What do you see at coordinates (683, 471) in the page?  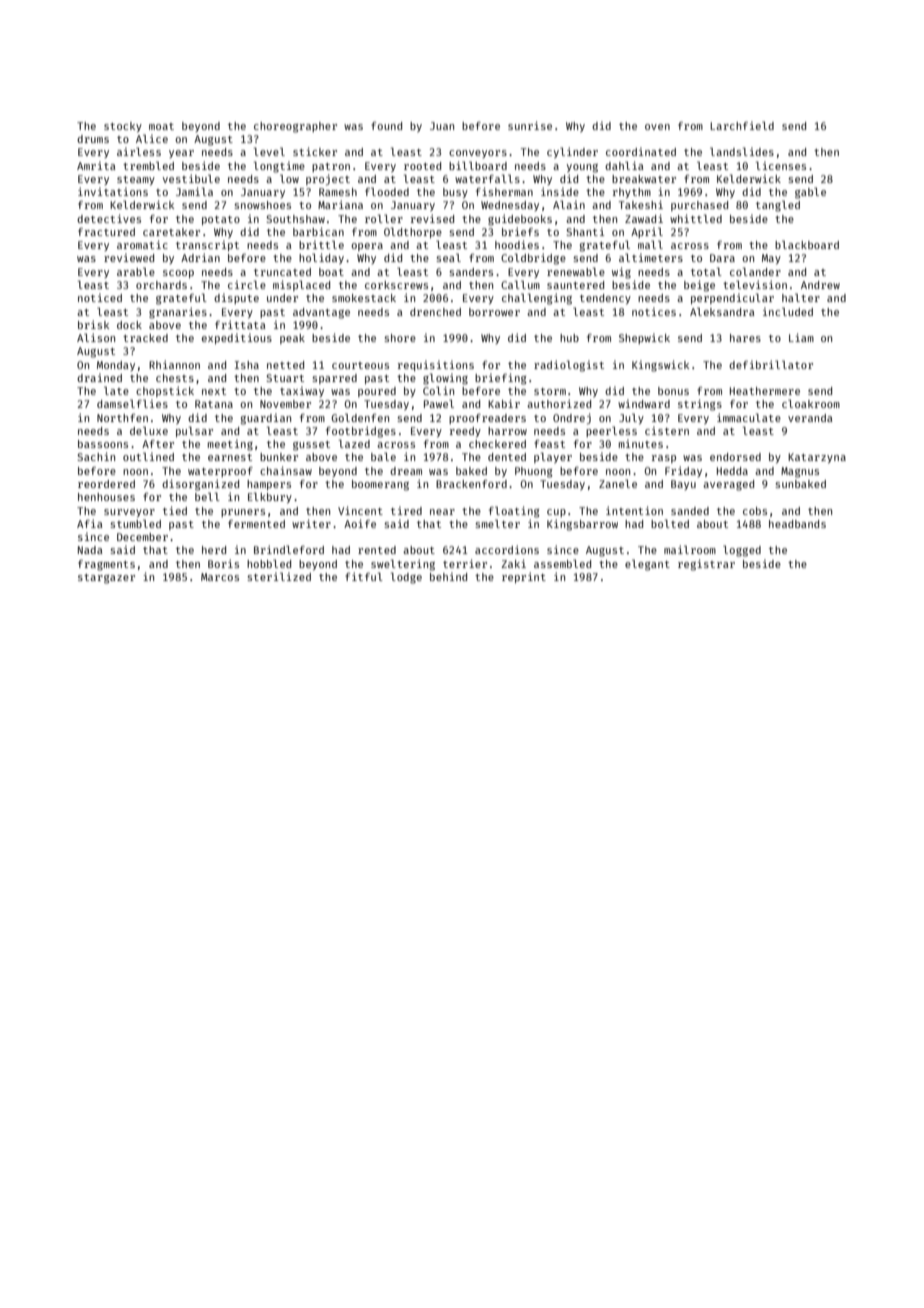 I see `Friday` at bounding box center [683, 471].
